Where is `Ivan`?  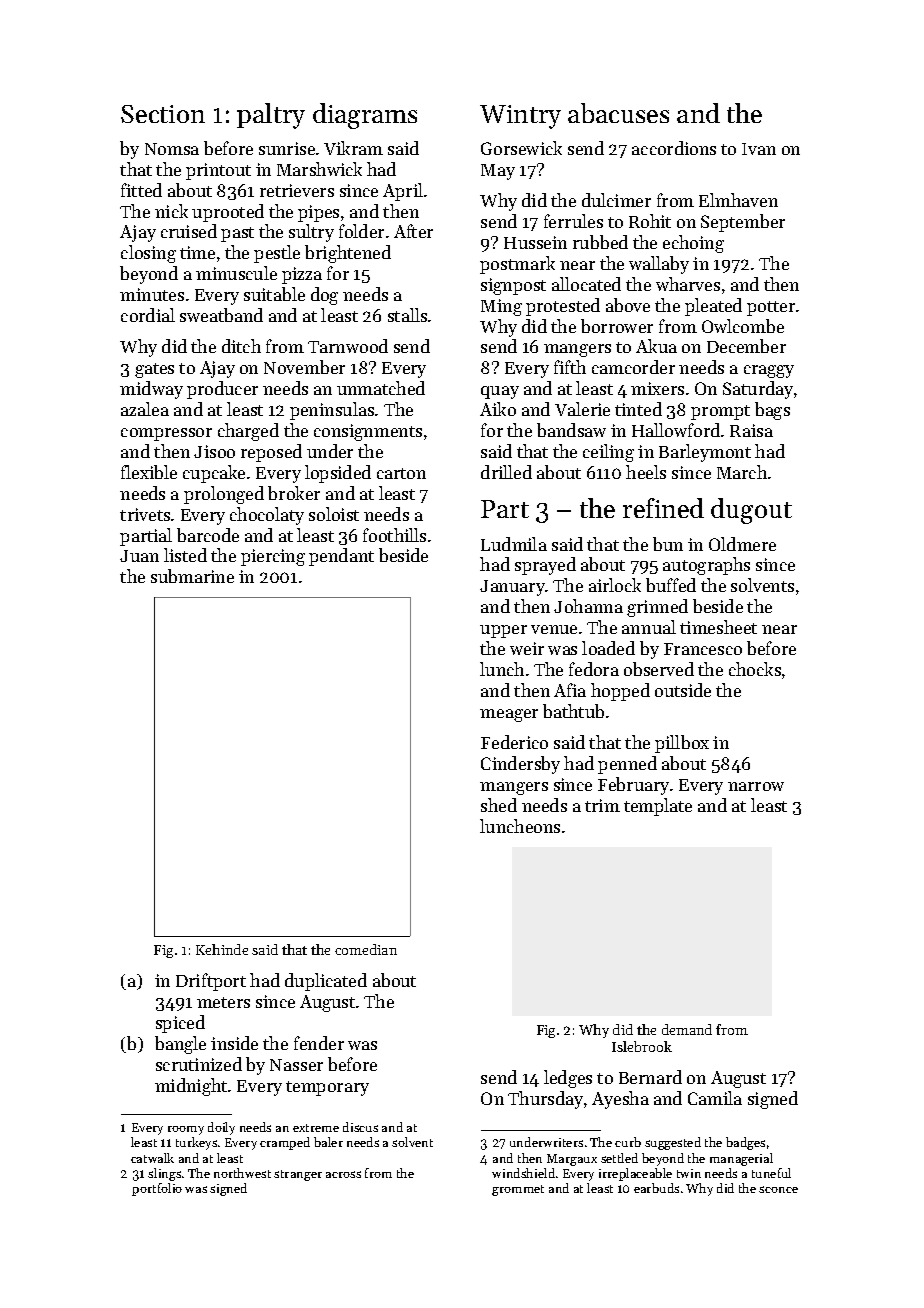
Ivan is located at coordinates (759, 149).
